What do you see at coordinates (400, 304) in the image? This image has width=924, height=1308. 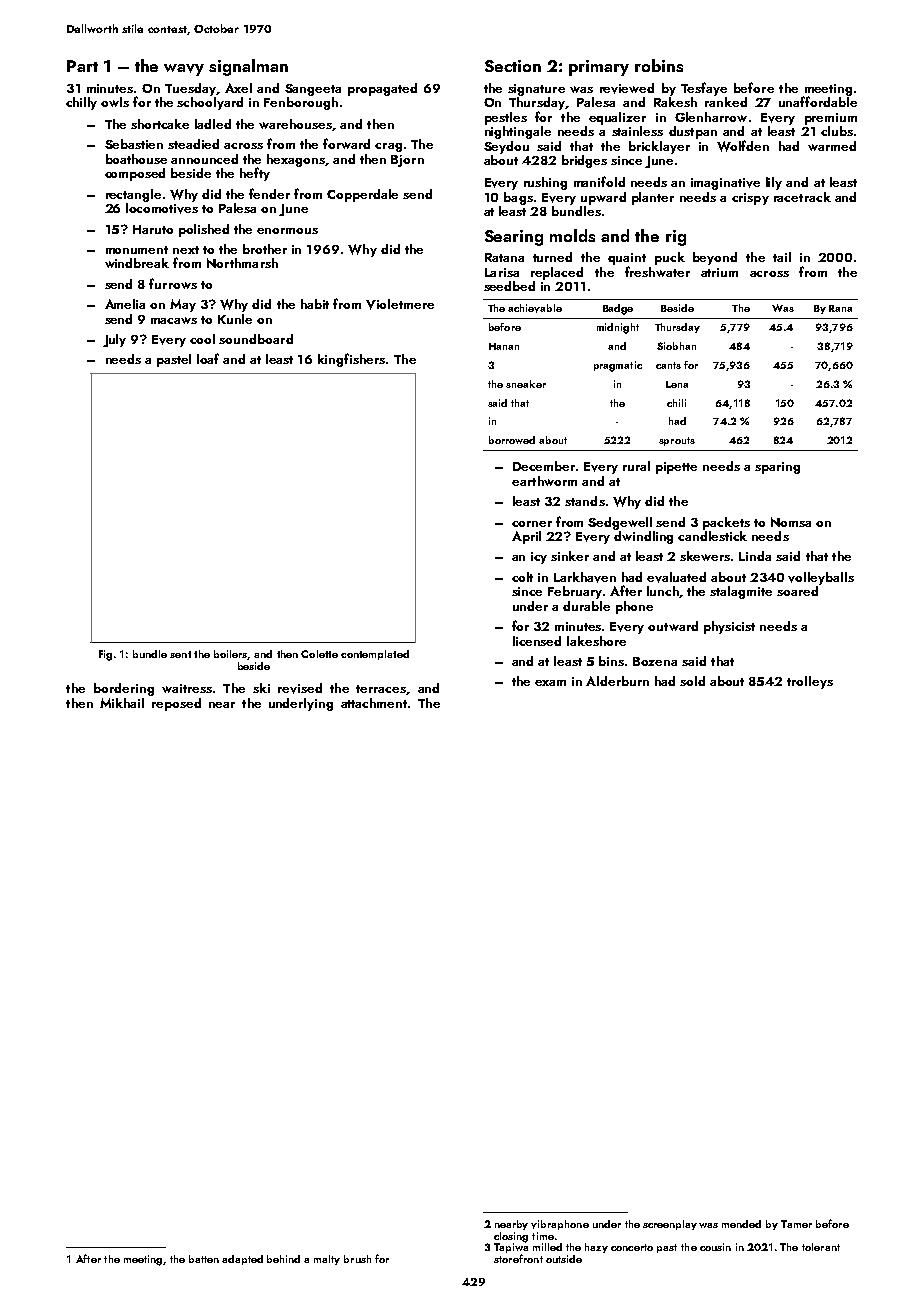 I see `Violetmere` at bounding box center [400, 304].
